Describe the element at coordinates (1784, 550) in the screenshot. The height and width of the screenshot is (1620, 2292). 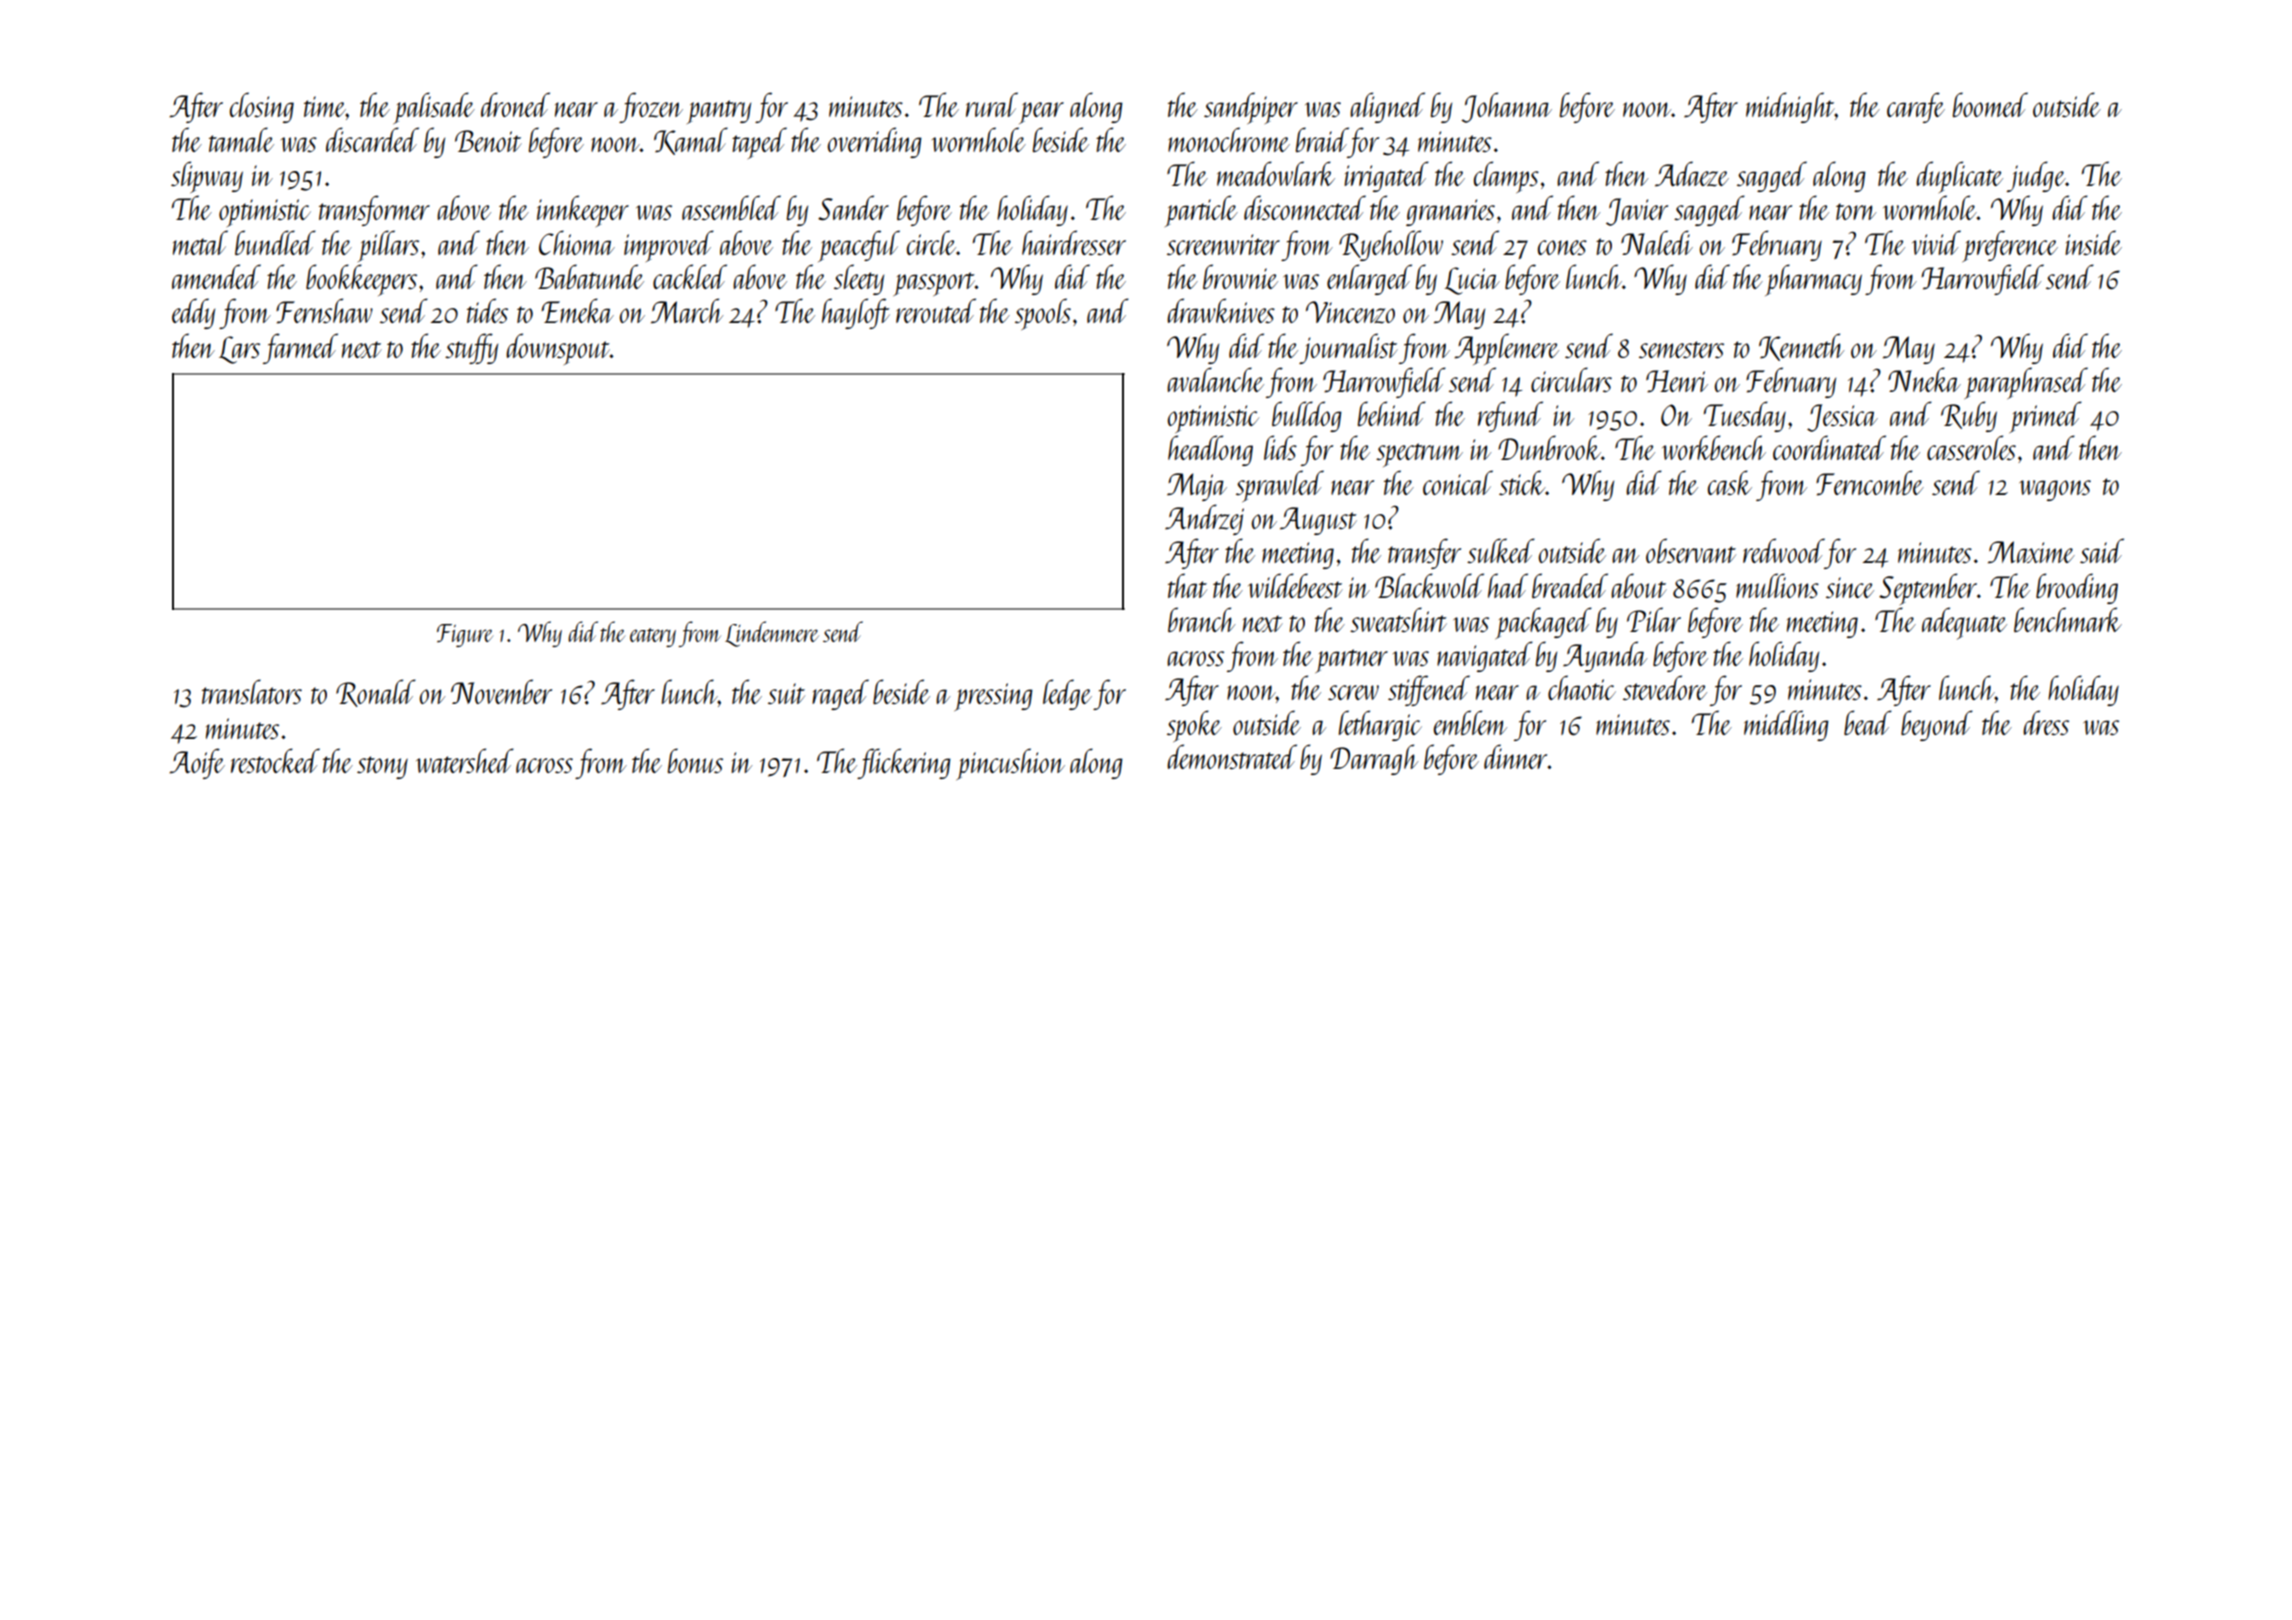
I see `redwood` at that location.
